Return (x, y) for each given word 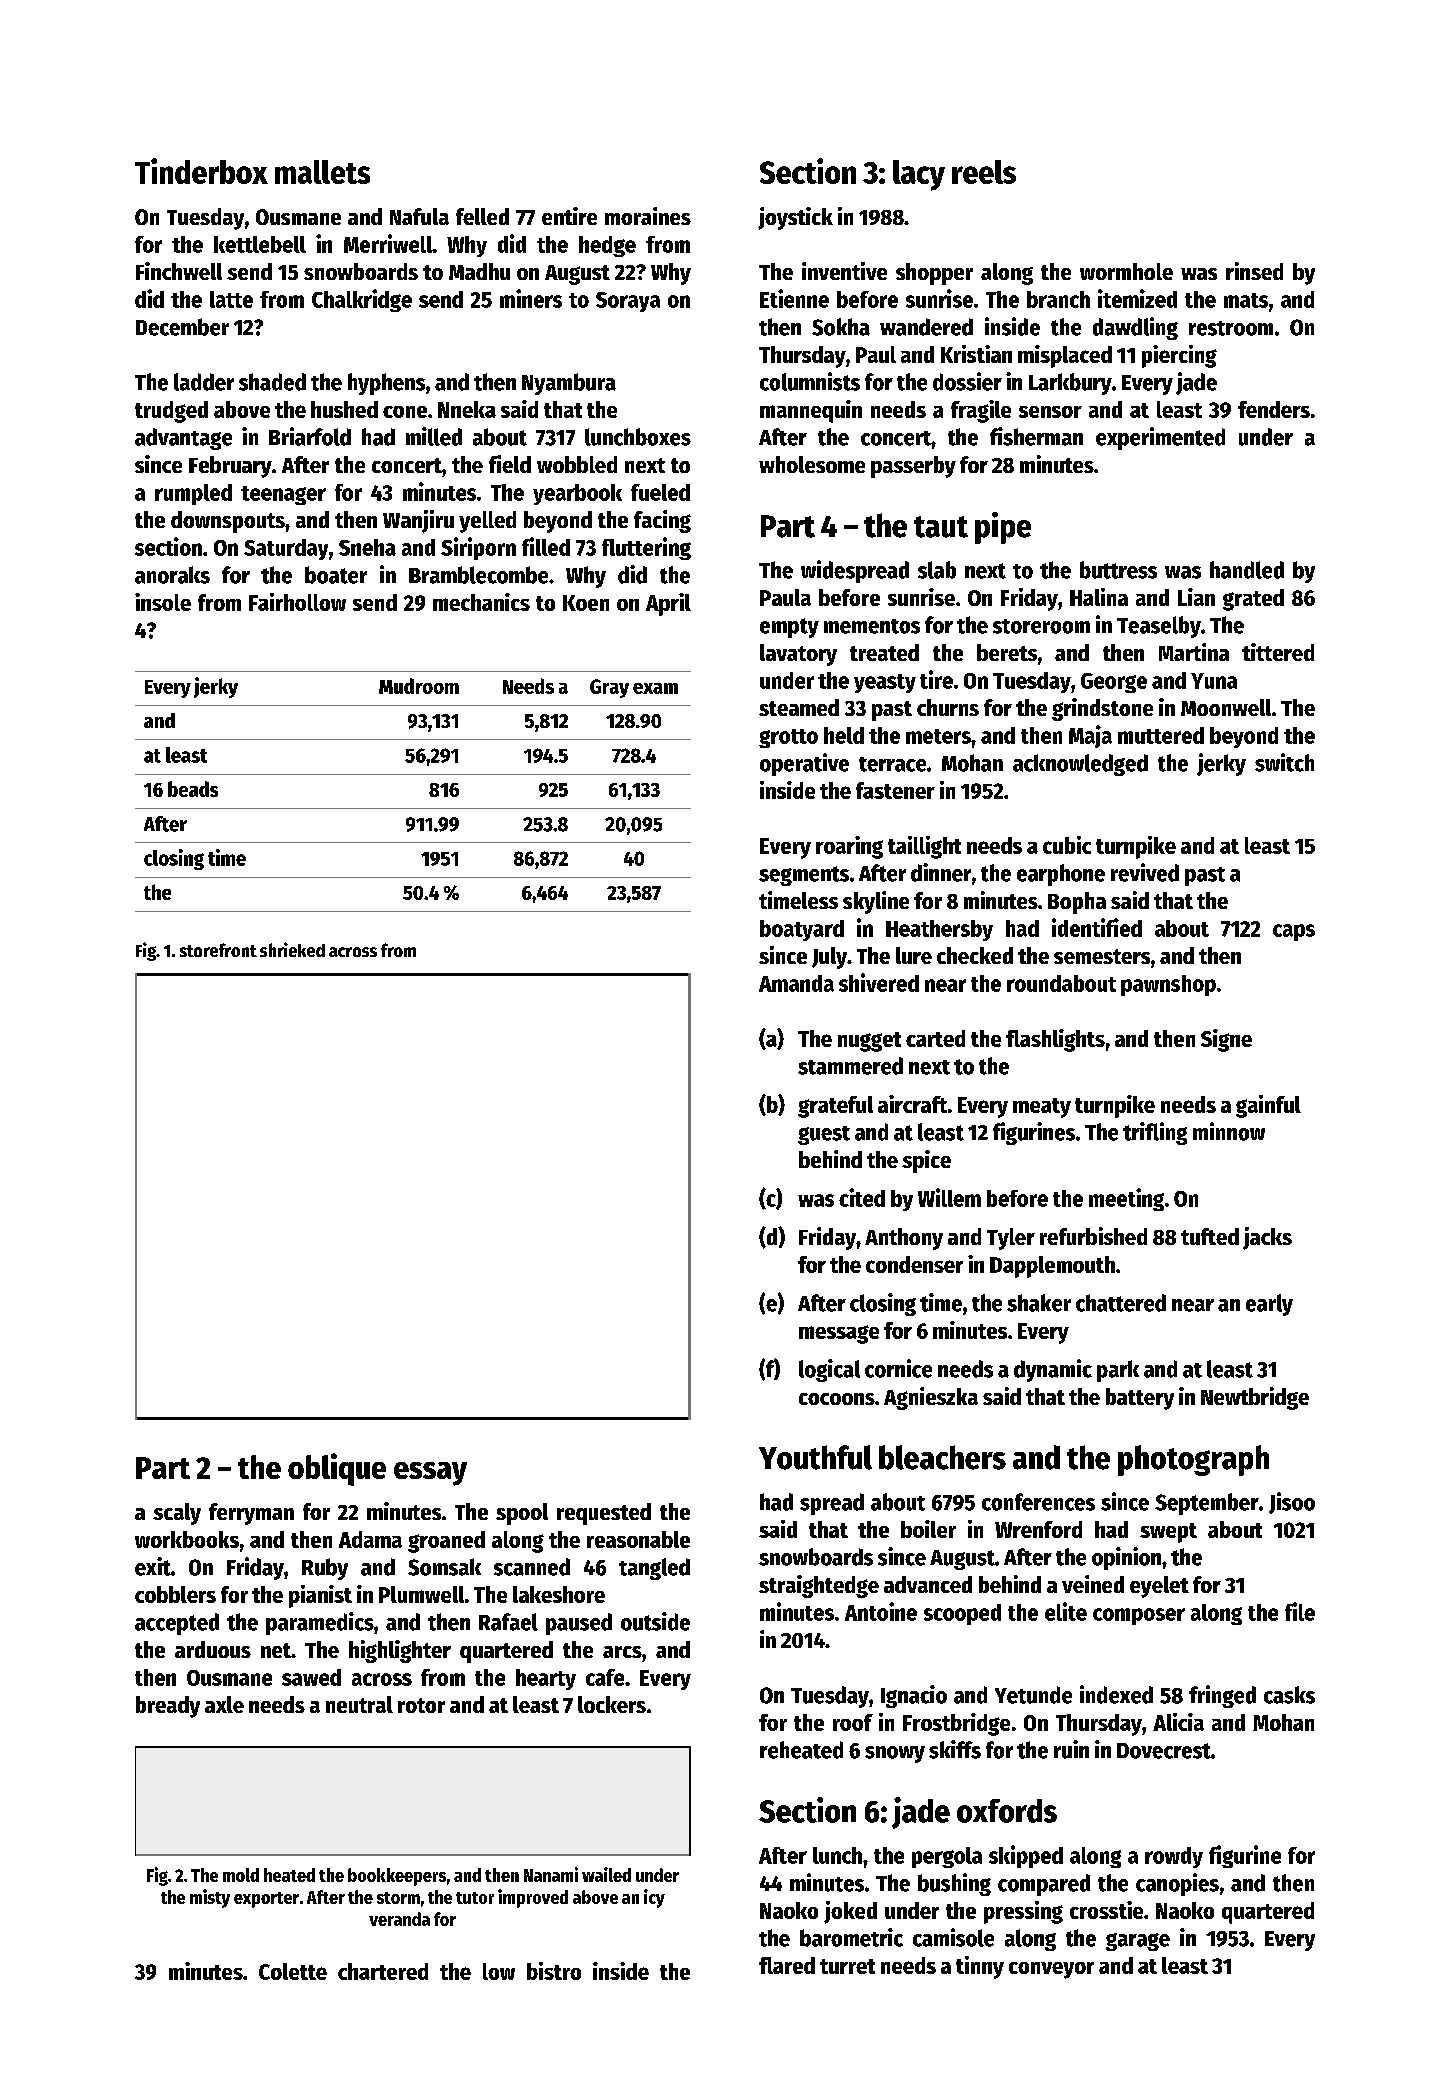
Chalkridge (362, 300)
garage (1138, 1942)
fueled (660, 492)
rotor (421, 1705)
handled (1247, 570)
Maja (1090, 736)
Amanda (796, 983)
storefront (218, 950)
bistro (554, 1971)
